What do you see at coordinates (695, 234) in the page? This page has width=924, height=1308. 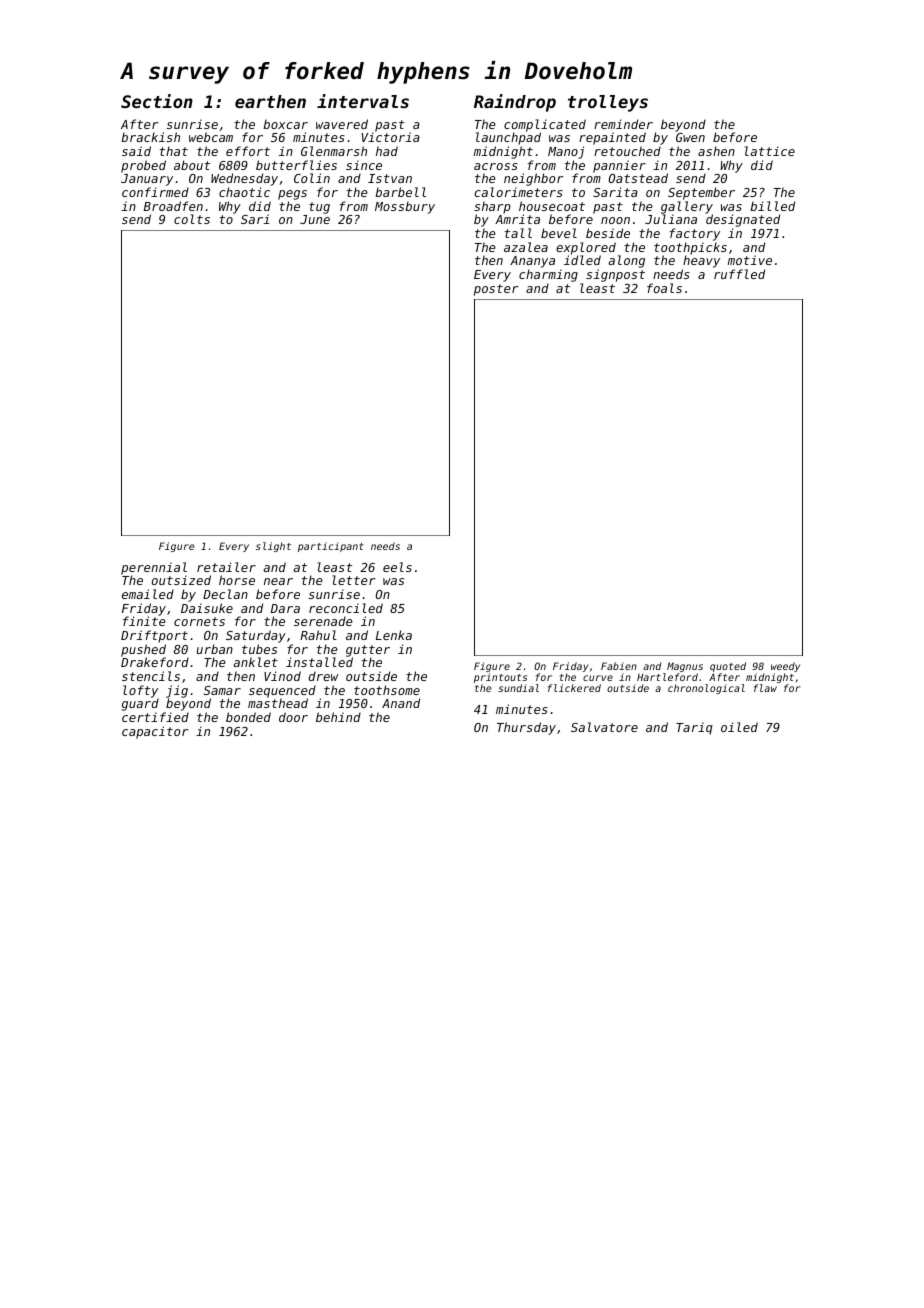 I see `factory` at bounding box center [695, 234].
